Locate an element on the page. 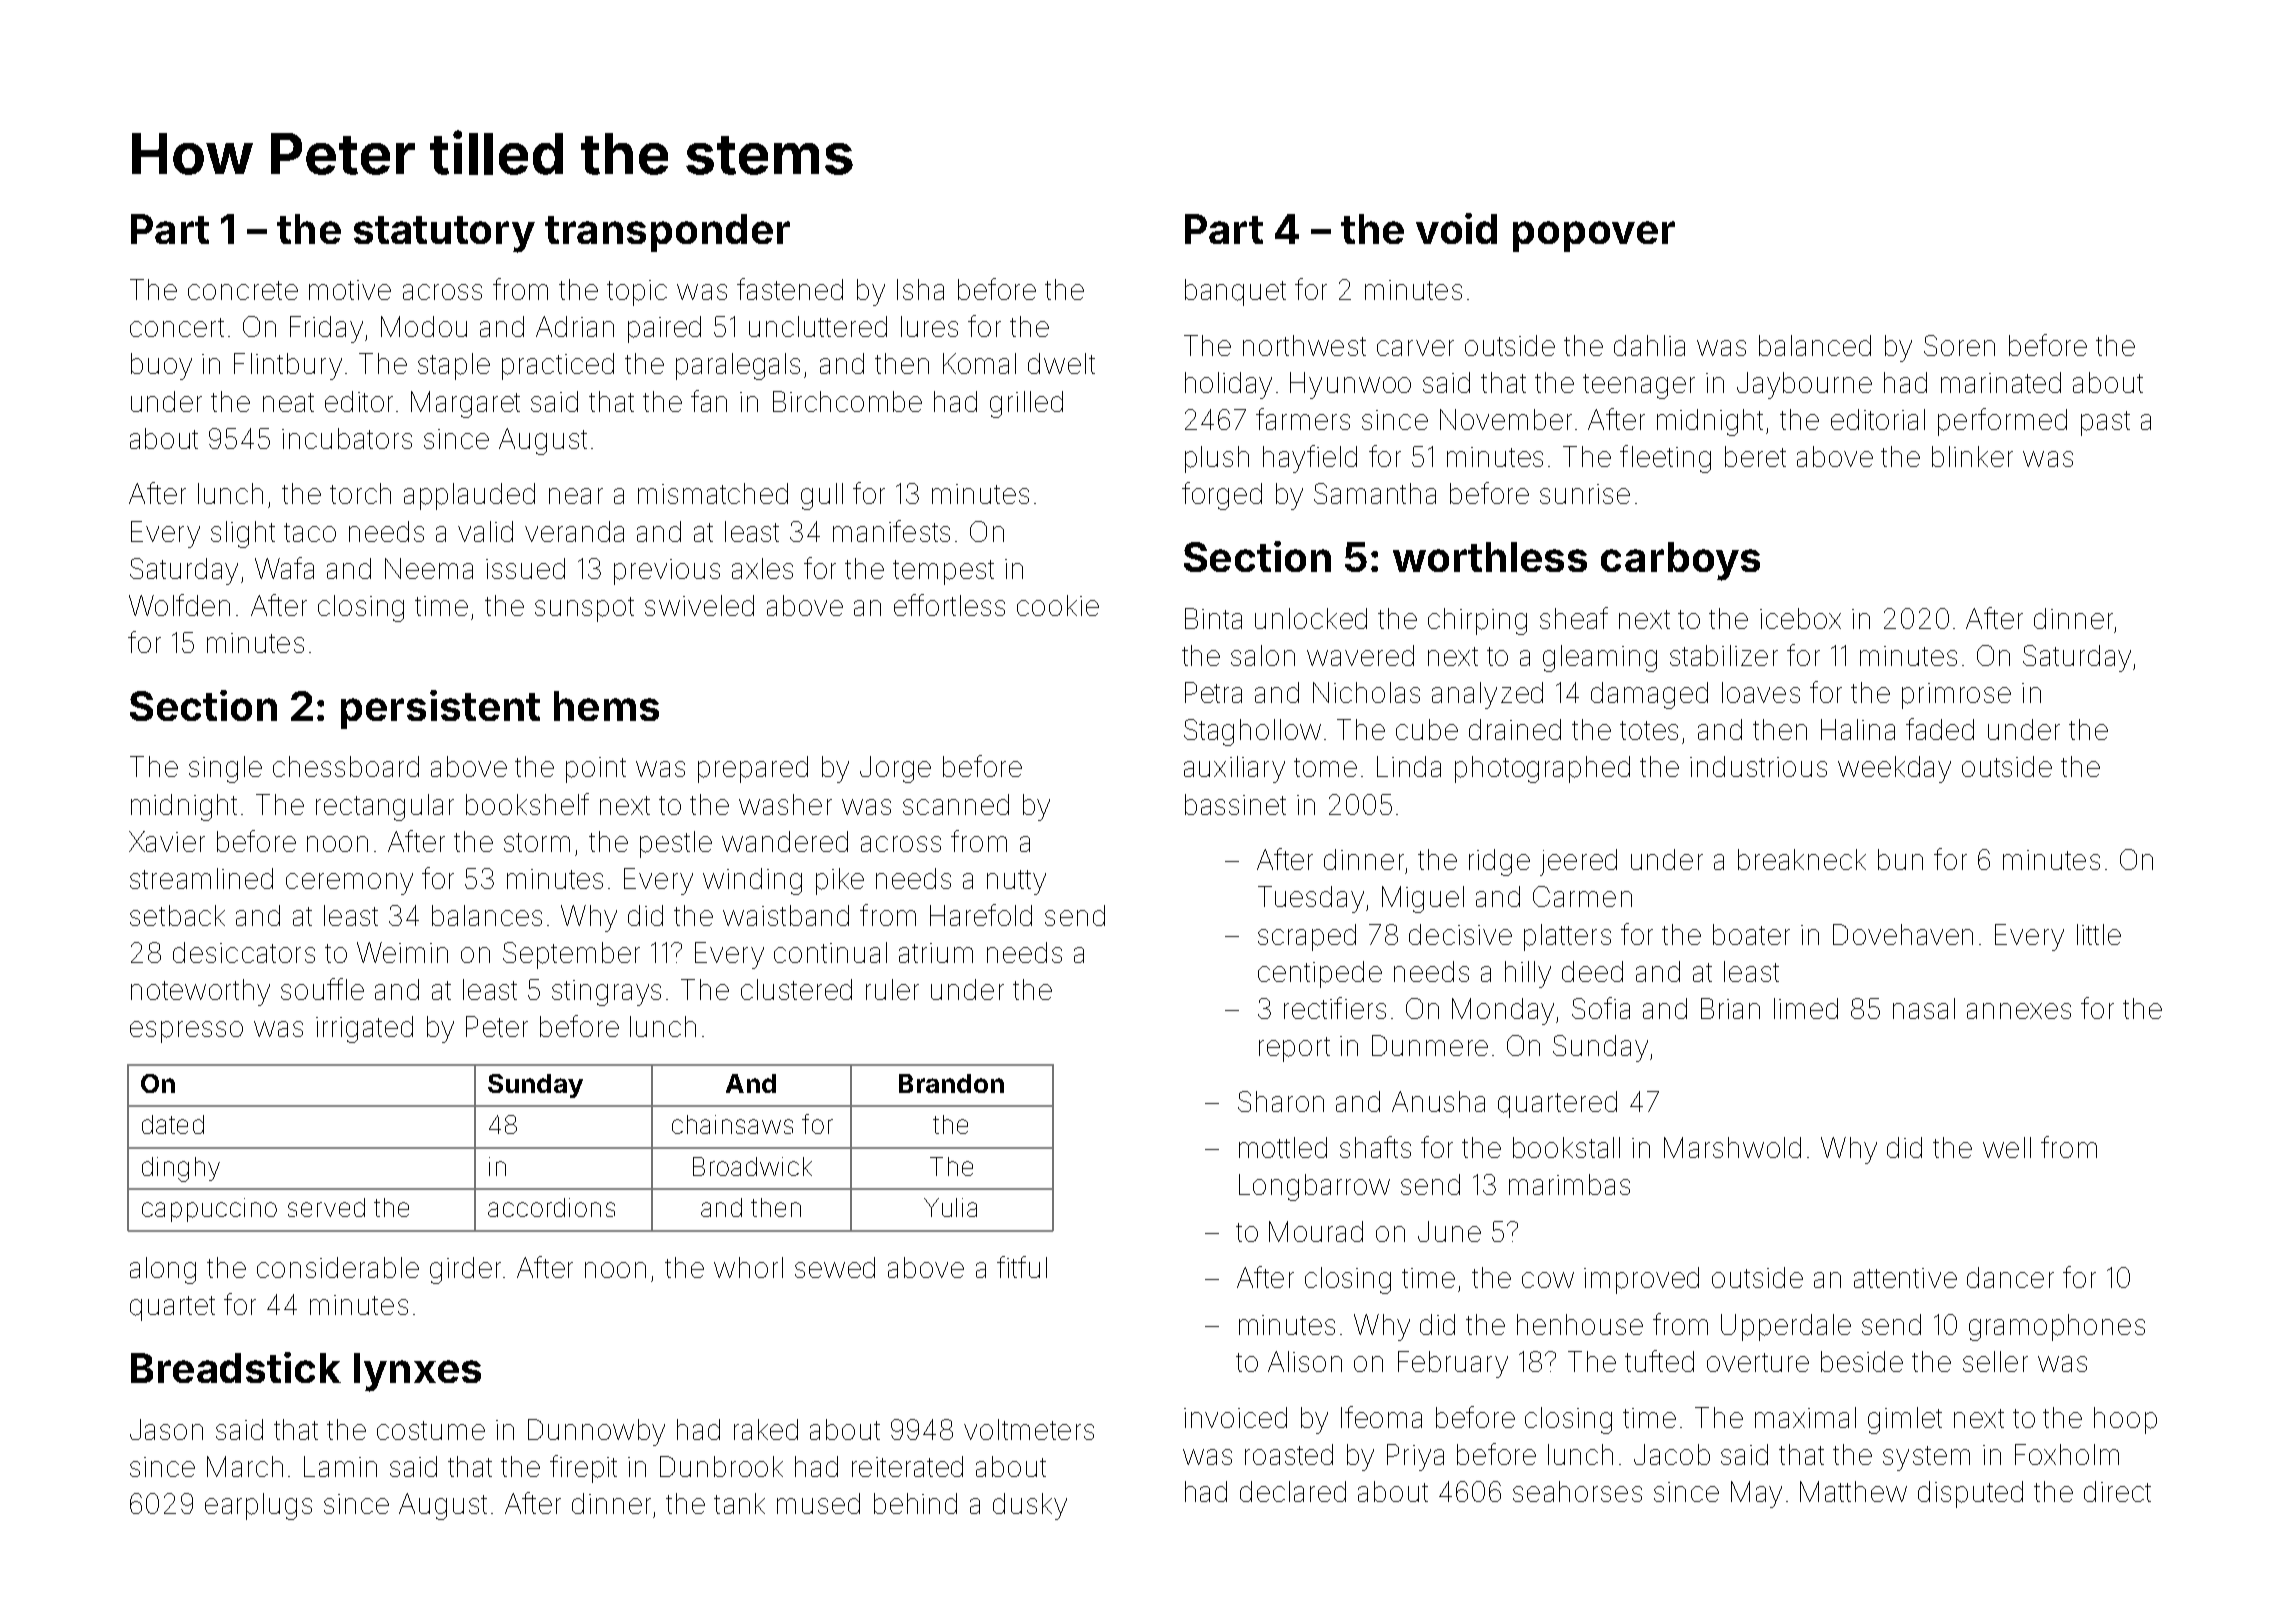  popover is located at coordinates (1594, 236).
